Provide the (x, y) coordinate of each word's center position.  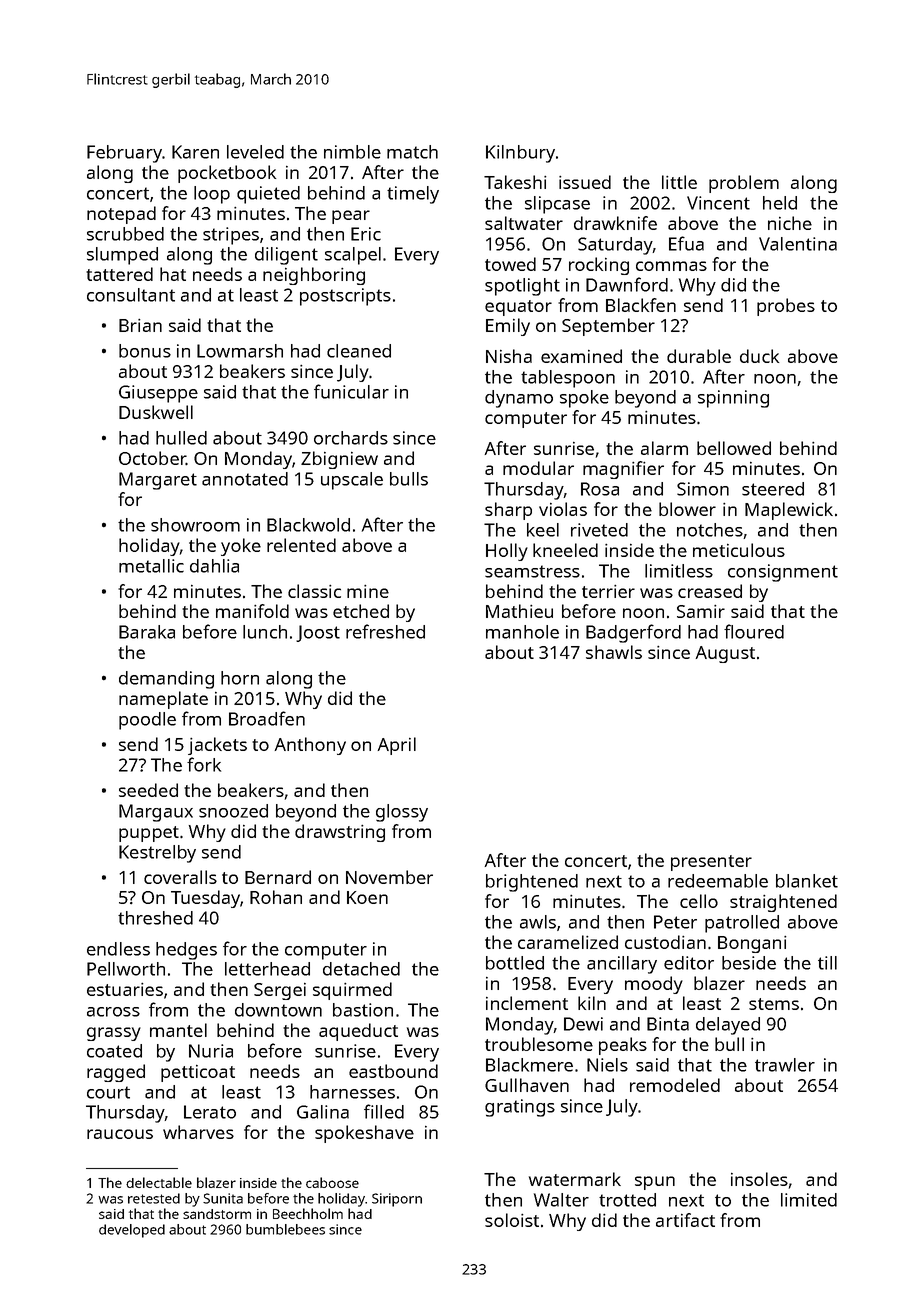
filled (384, 1111)
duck (759, 356)
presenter (711, 863)
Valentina (798, 244)
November (389, 877)
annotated (245, 479)
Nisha (509, 356)
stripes (231, 236)
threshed (155, 918)
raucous (120, 1134)
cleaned (359, 351)
